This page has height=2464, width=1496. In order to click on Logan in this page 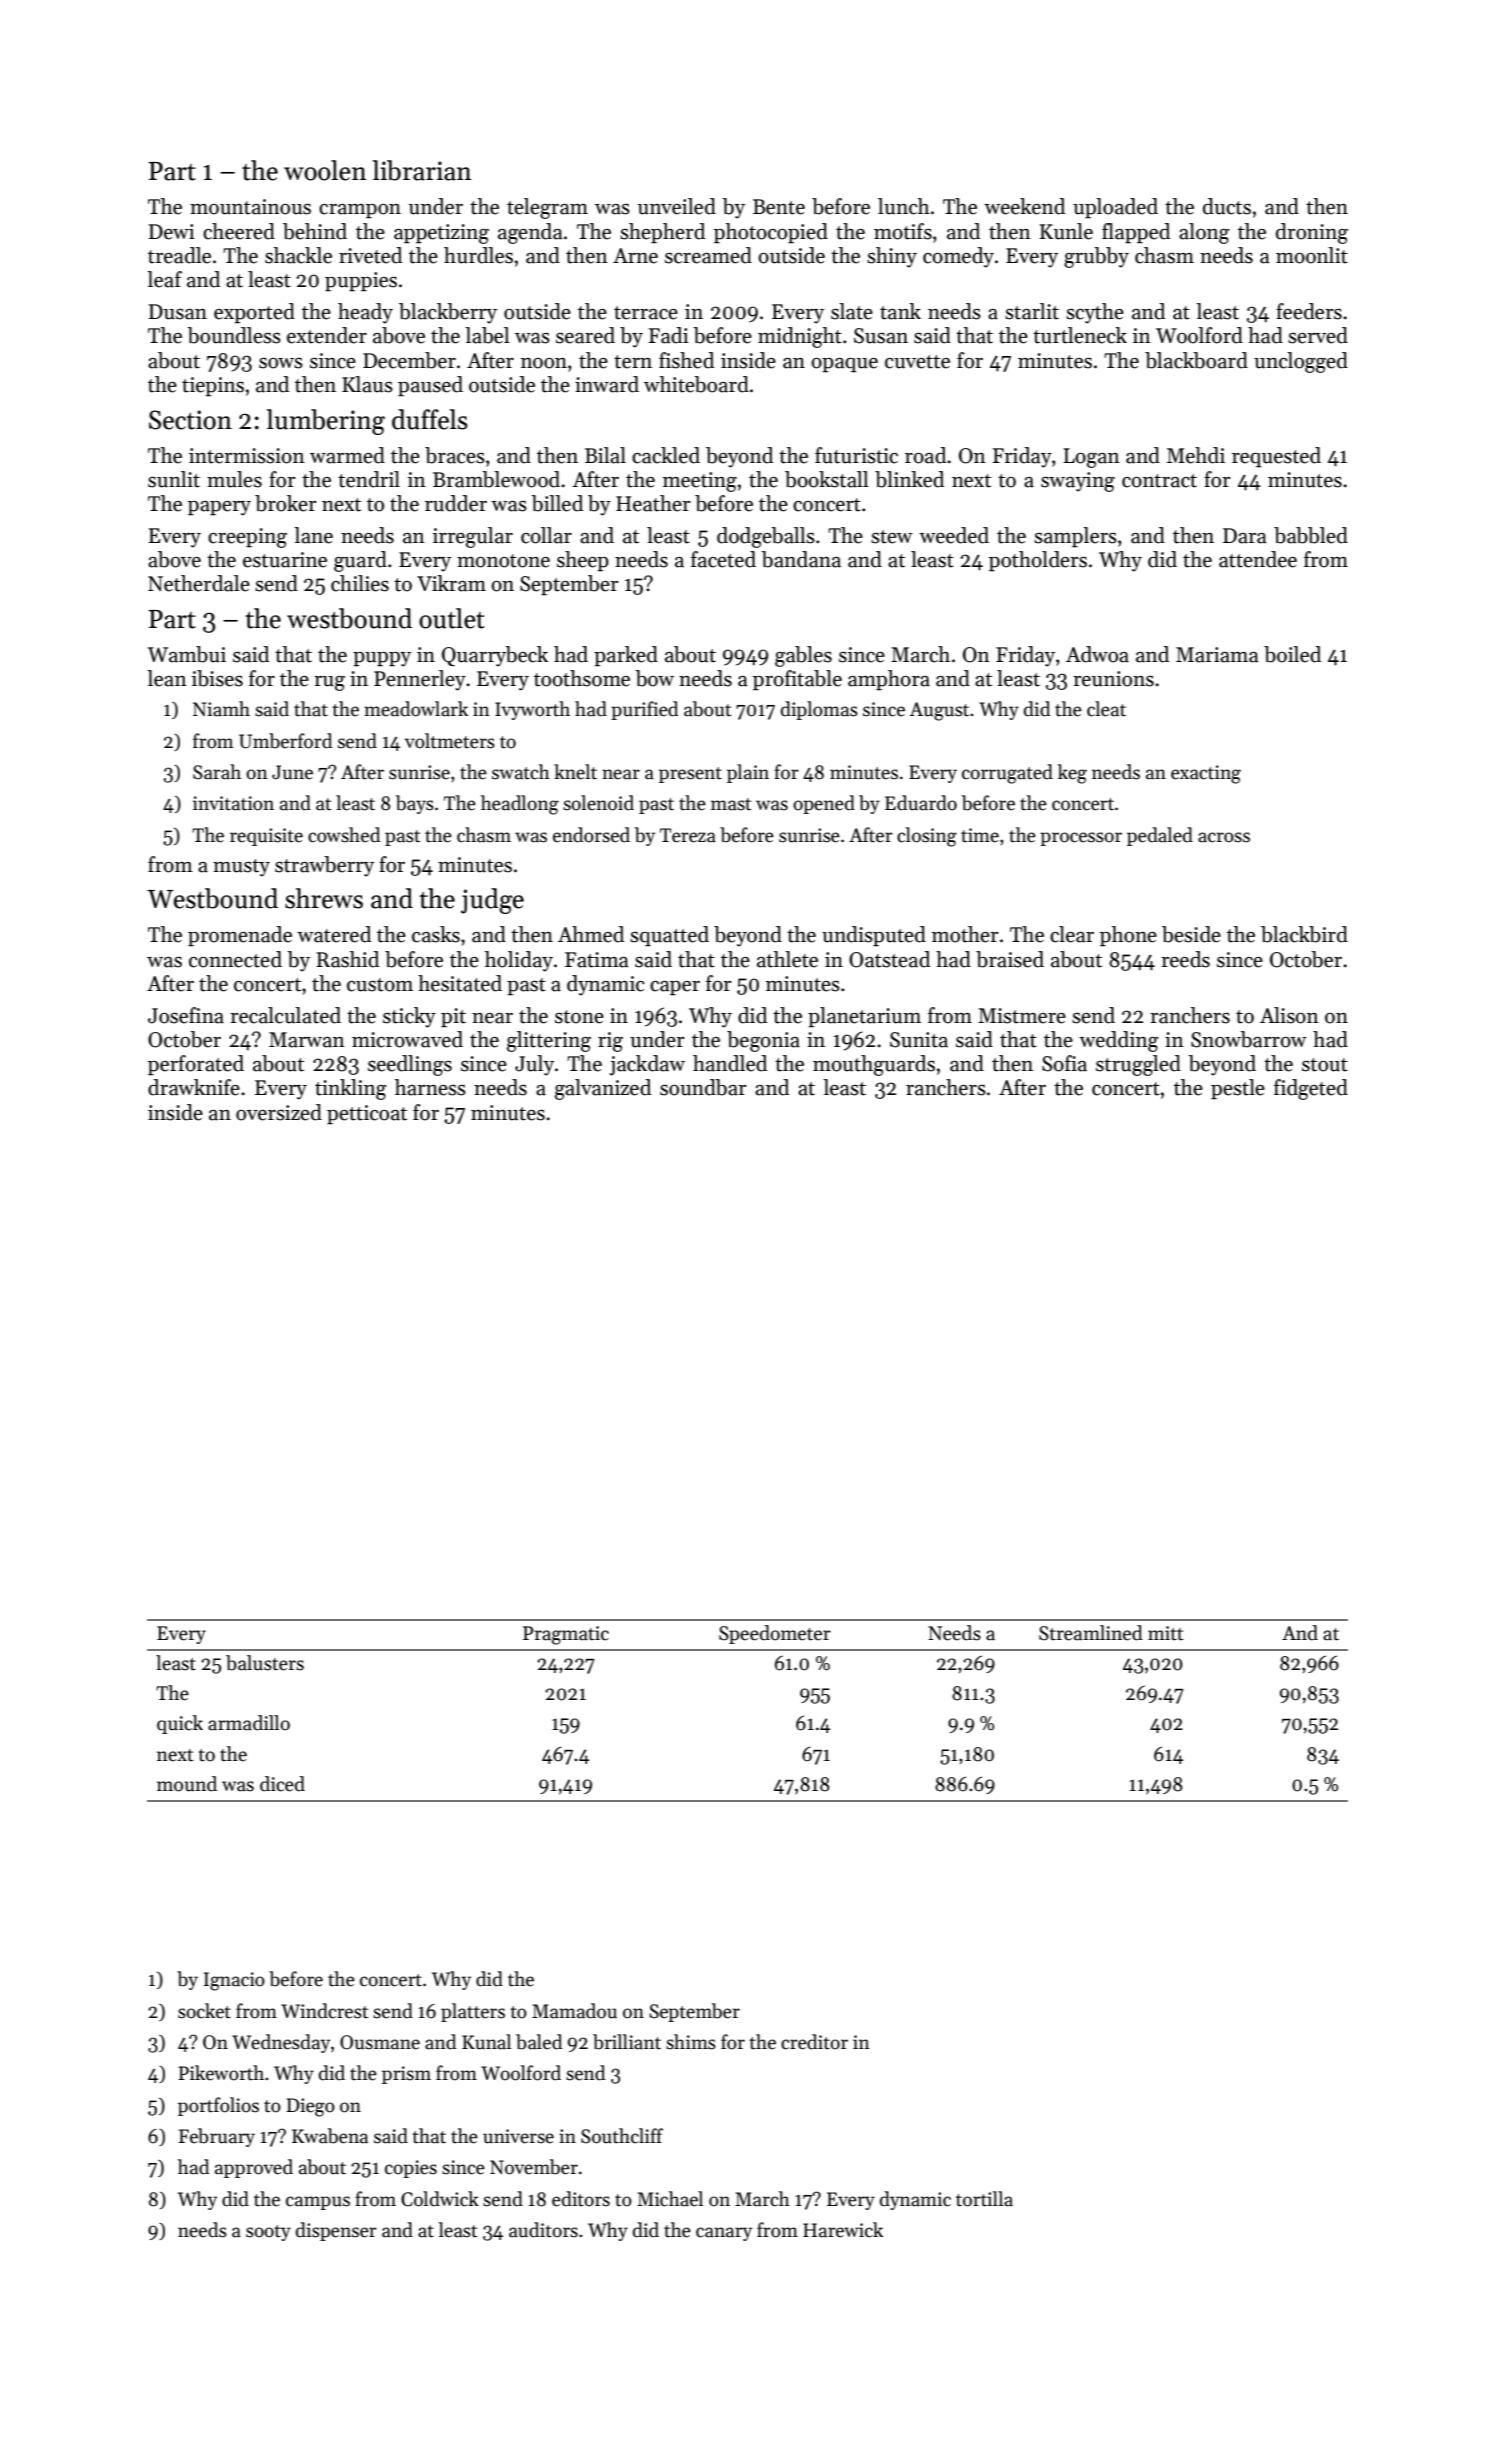, I will do `click(1092, 458)`.
